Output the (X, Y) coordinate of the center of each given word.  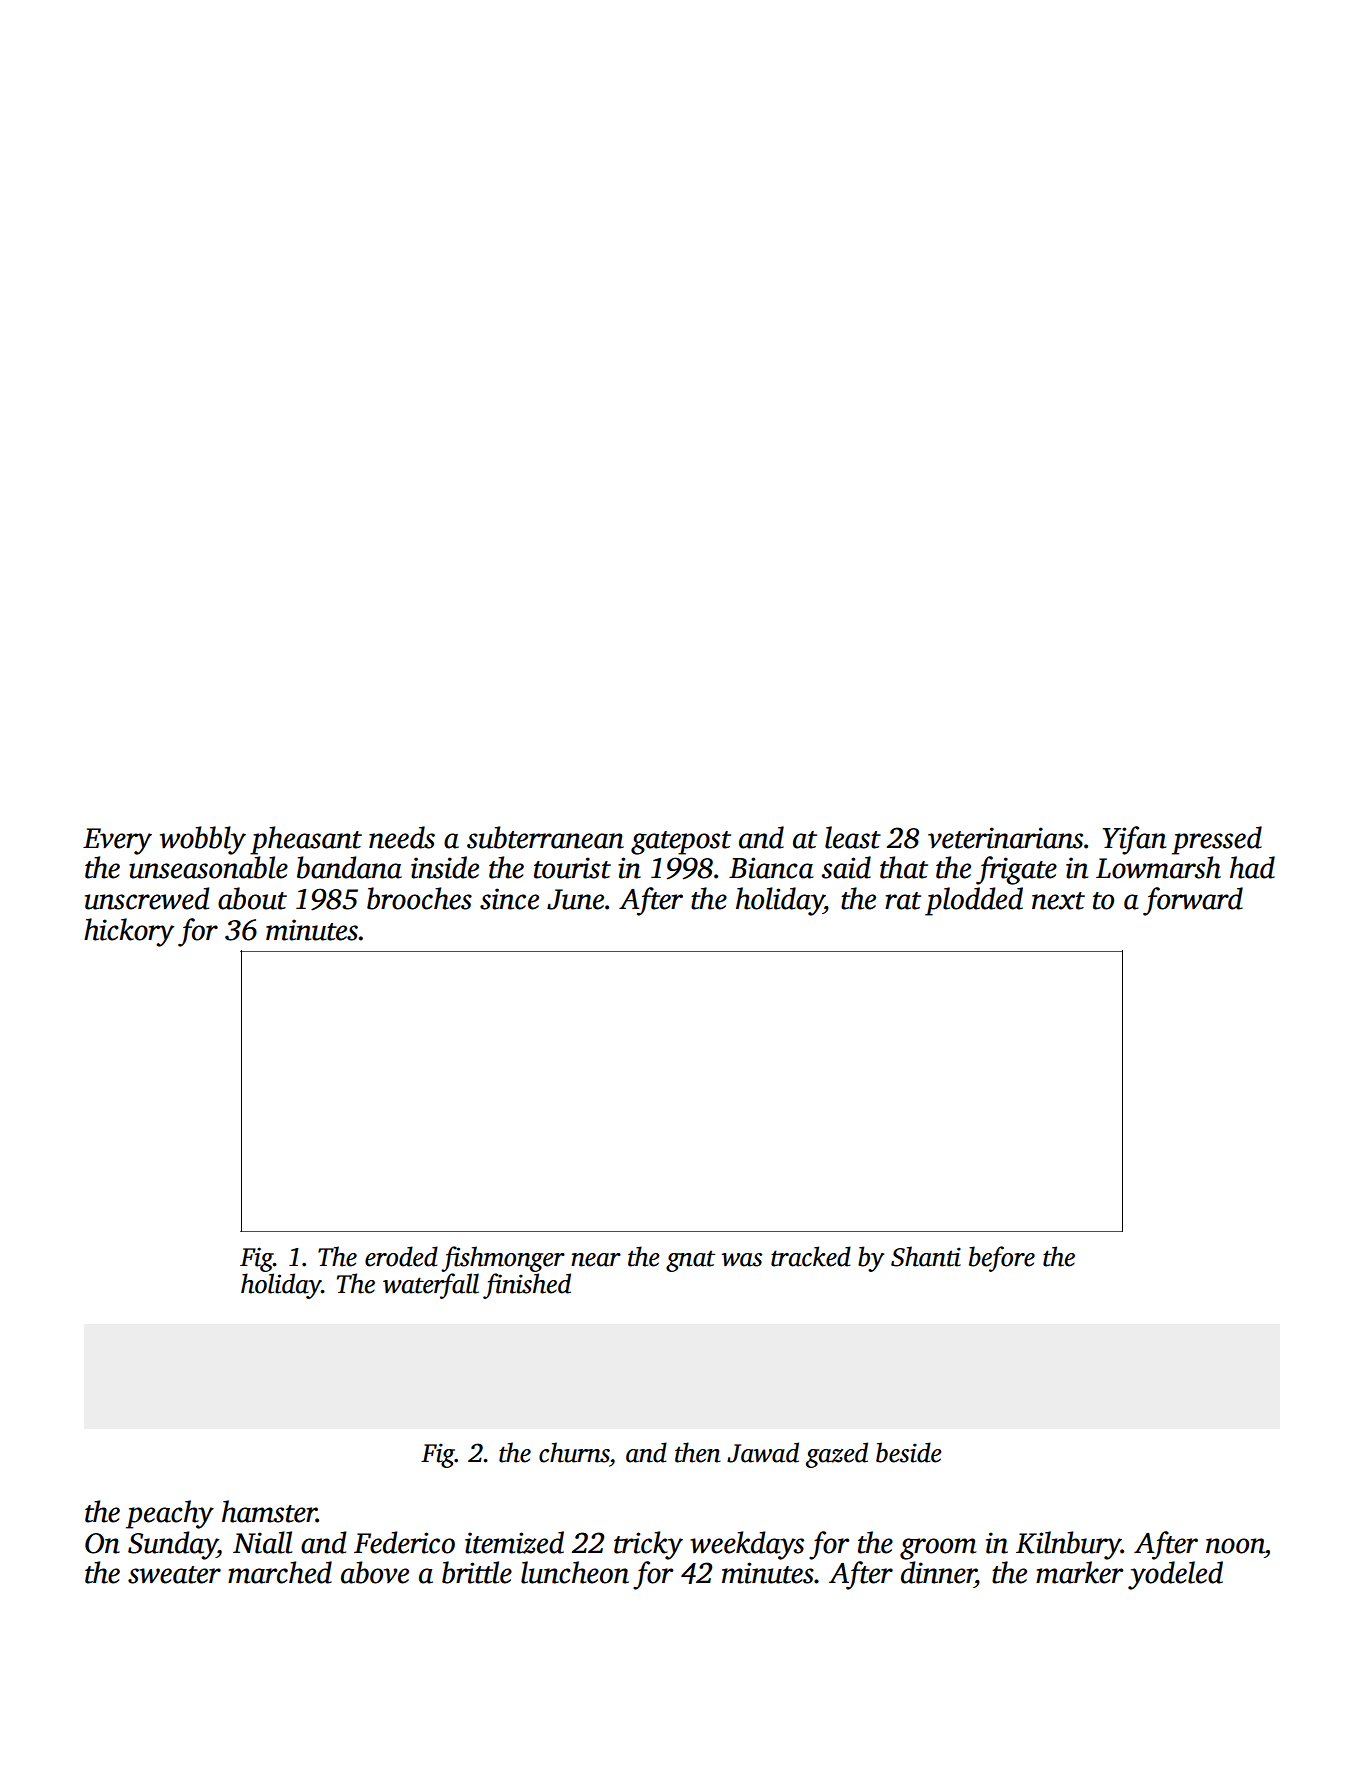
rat (903, 901)
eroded (401, 1256)
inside (445, 867)
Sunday (172, 1545)
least (853, 837)
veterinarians (1005, 838)
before (1002, 1259)
